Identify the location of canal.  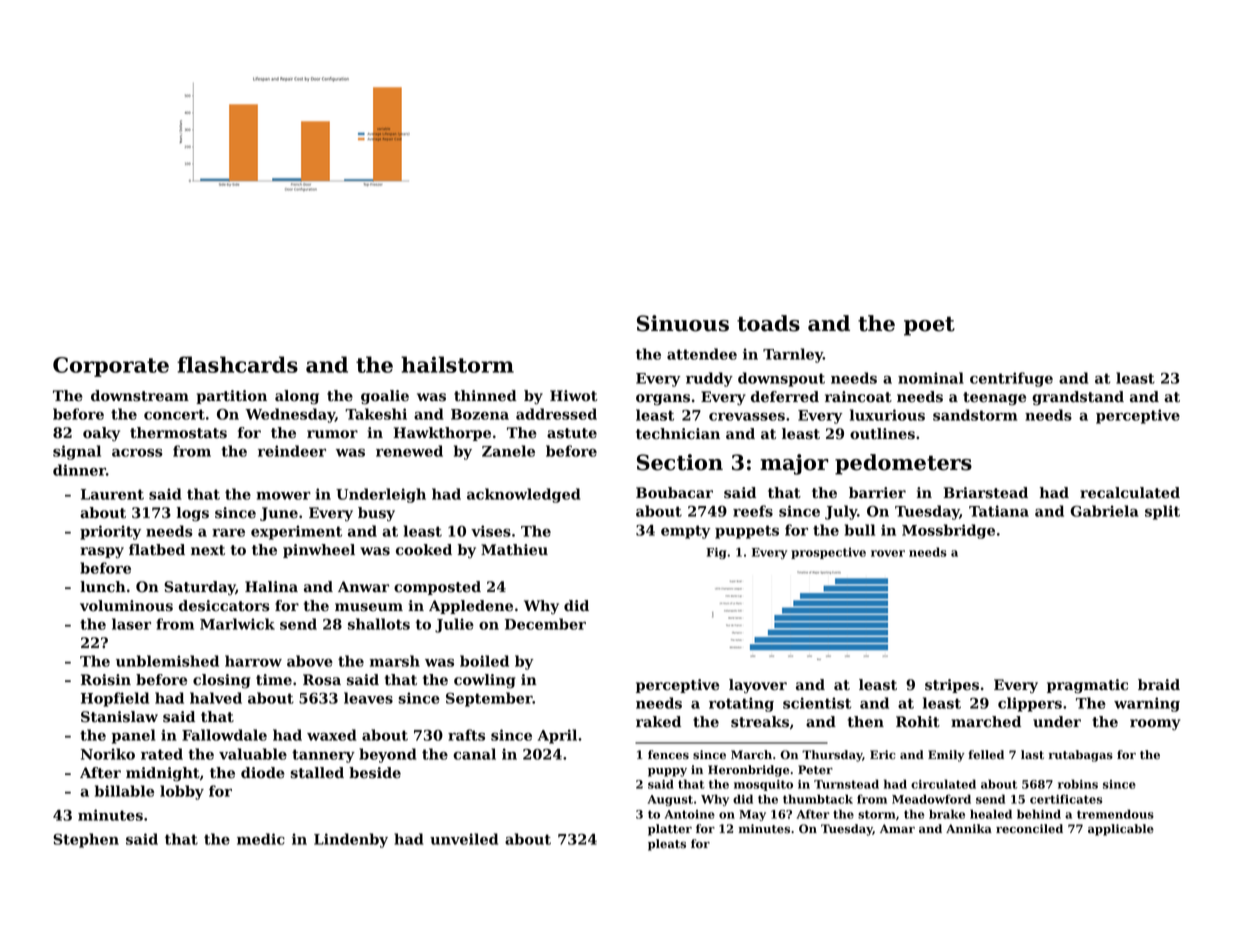
(474, 754).
